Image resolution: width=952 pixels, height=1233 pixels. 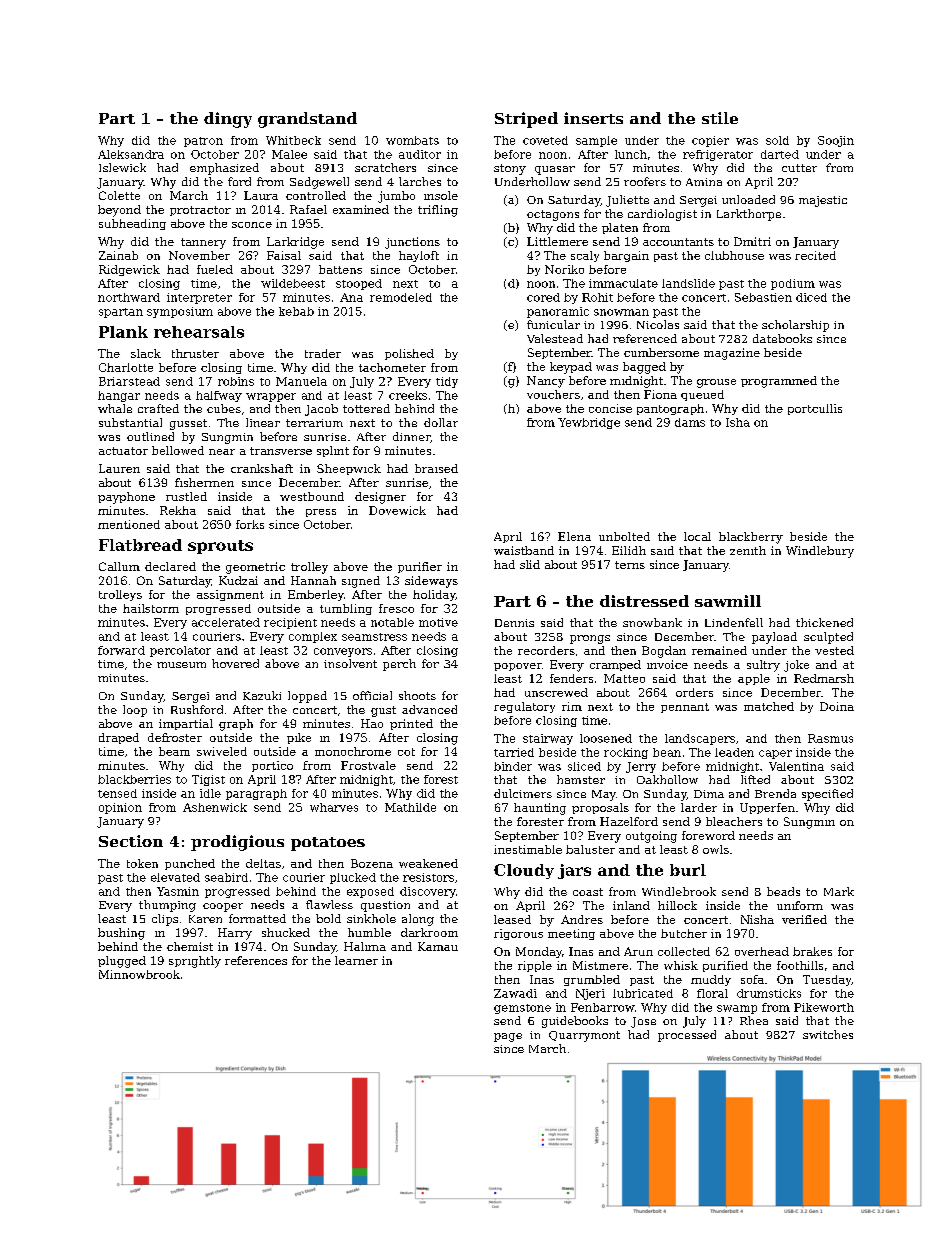 I want to click on plugged, so click(x=122, y=962).
